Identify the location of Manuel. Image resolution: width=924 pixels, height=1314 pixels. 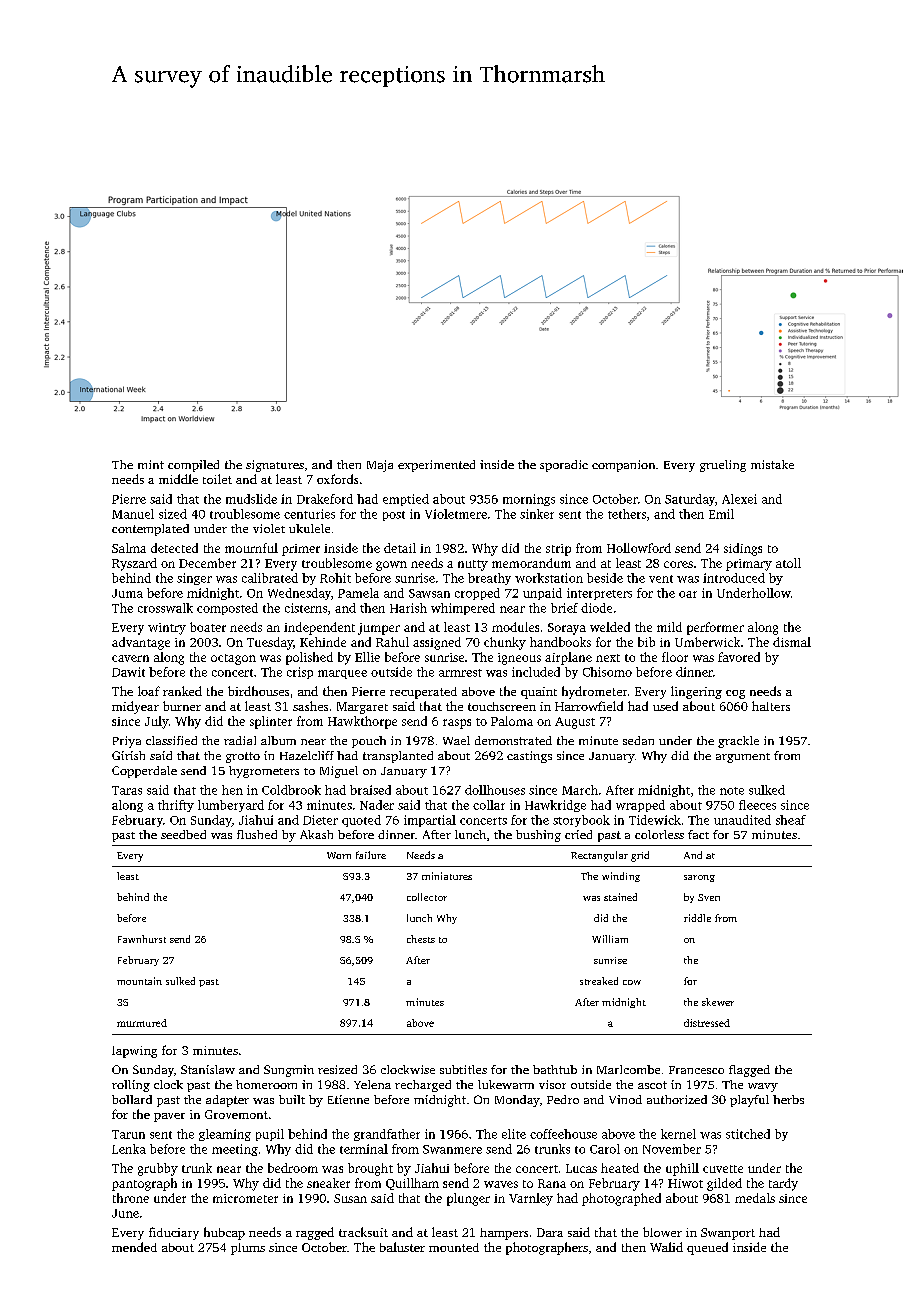
(133, 514).
